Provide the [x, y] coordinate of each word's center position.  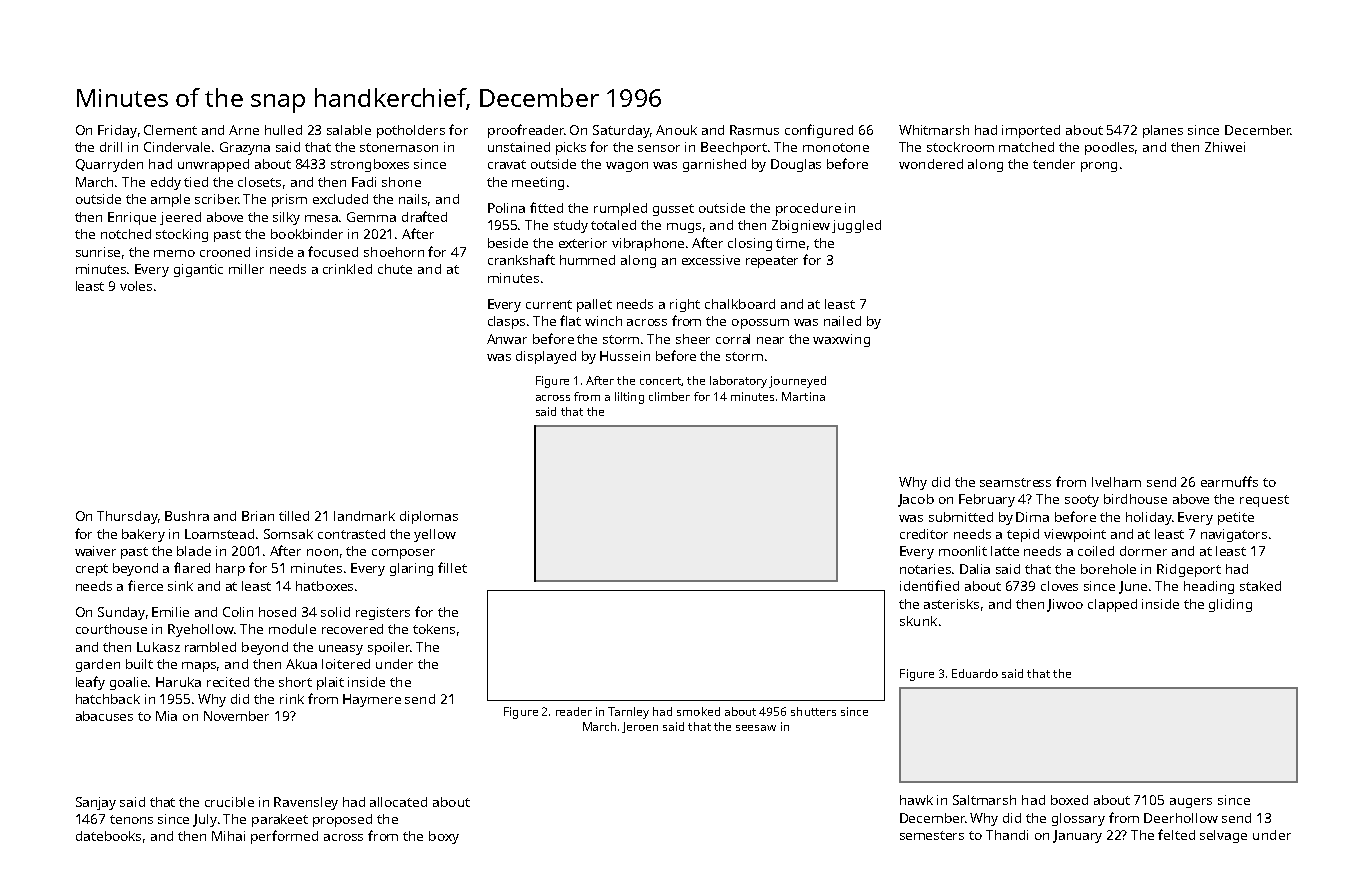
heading [1209, 587]
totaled [613, 225]
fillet [452, 567]
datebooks [108, 836]
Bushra [187, 516]
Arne [244, 130]
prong [1099, 167]
